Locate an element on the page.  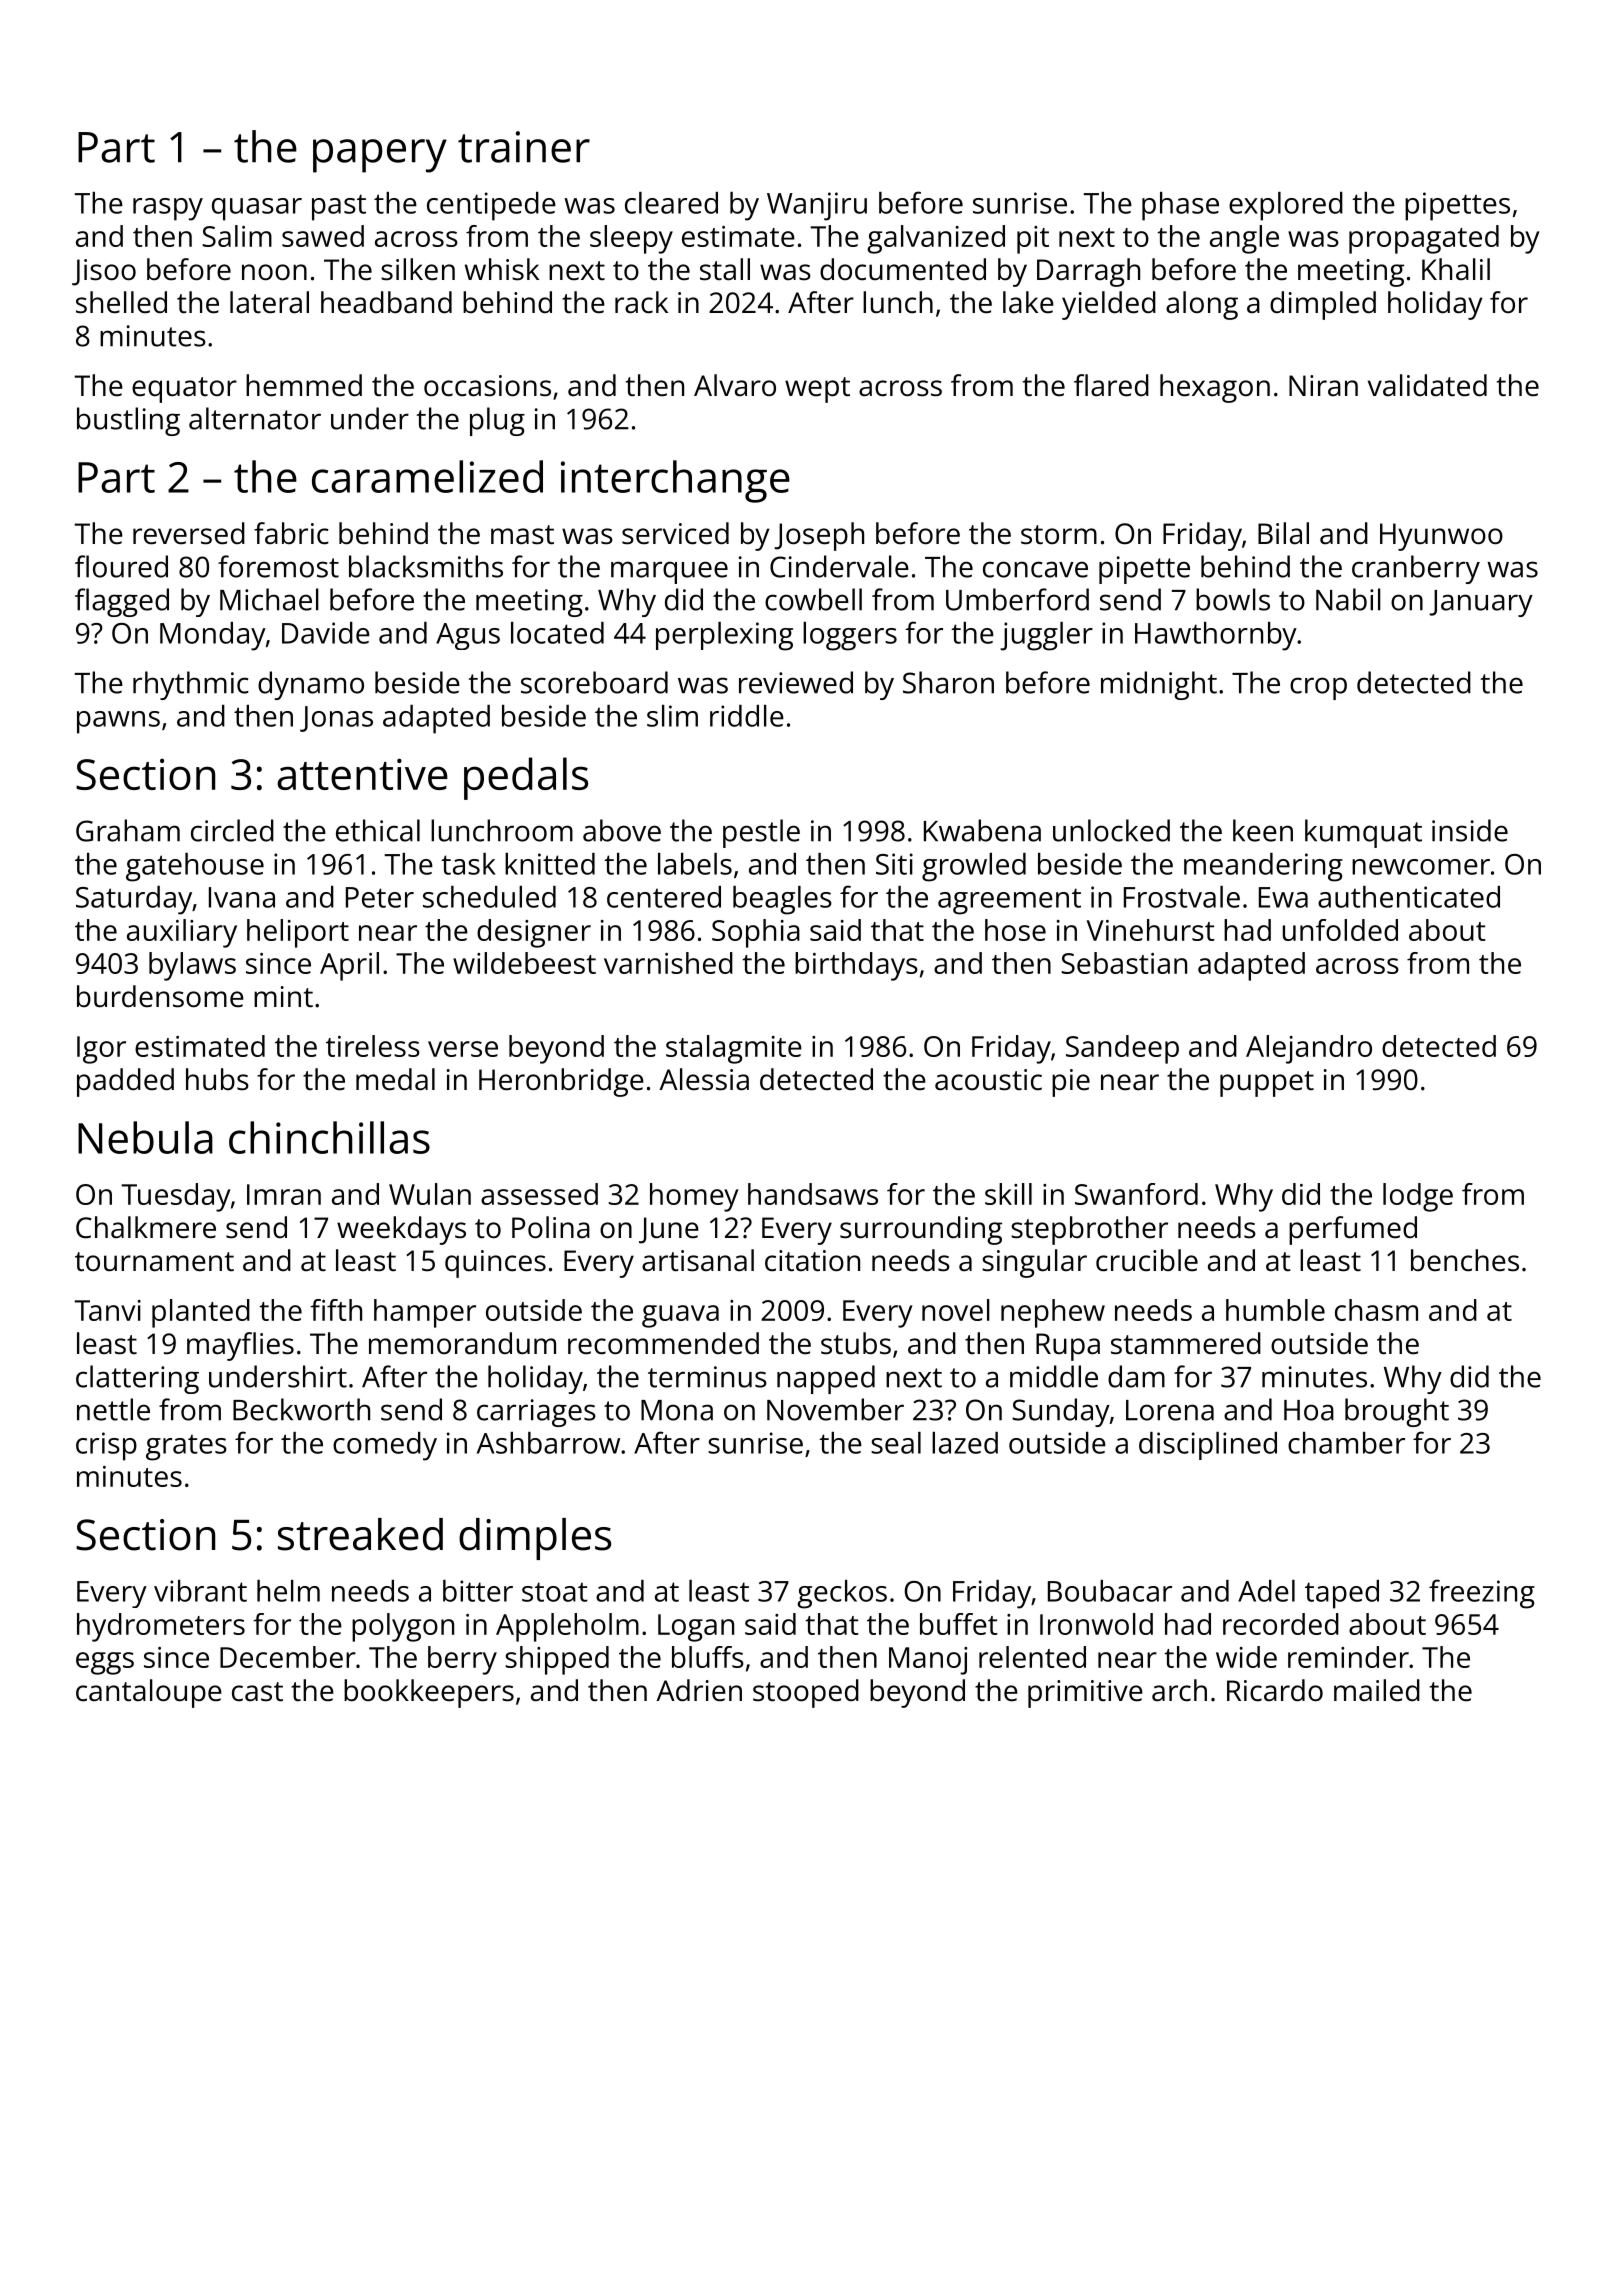
primitive is located at coordinates (1085, 1694).
